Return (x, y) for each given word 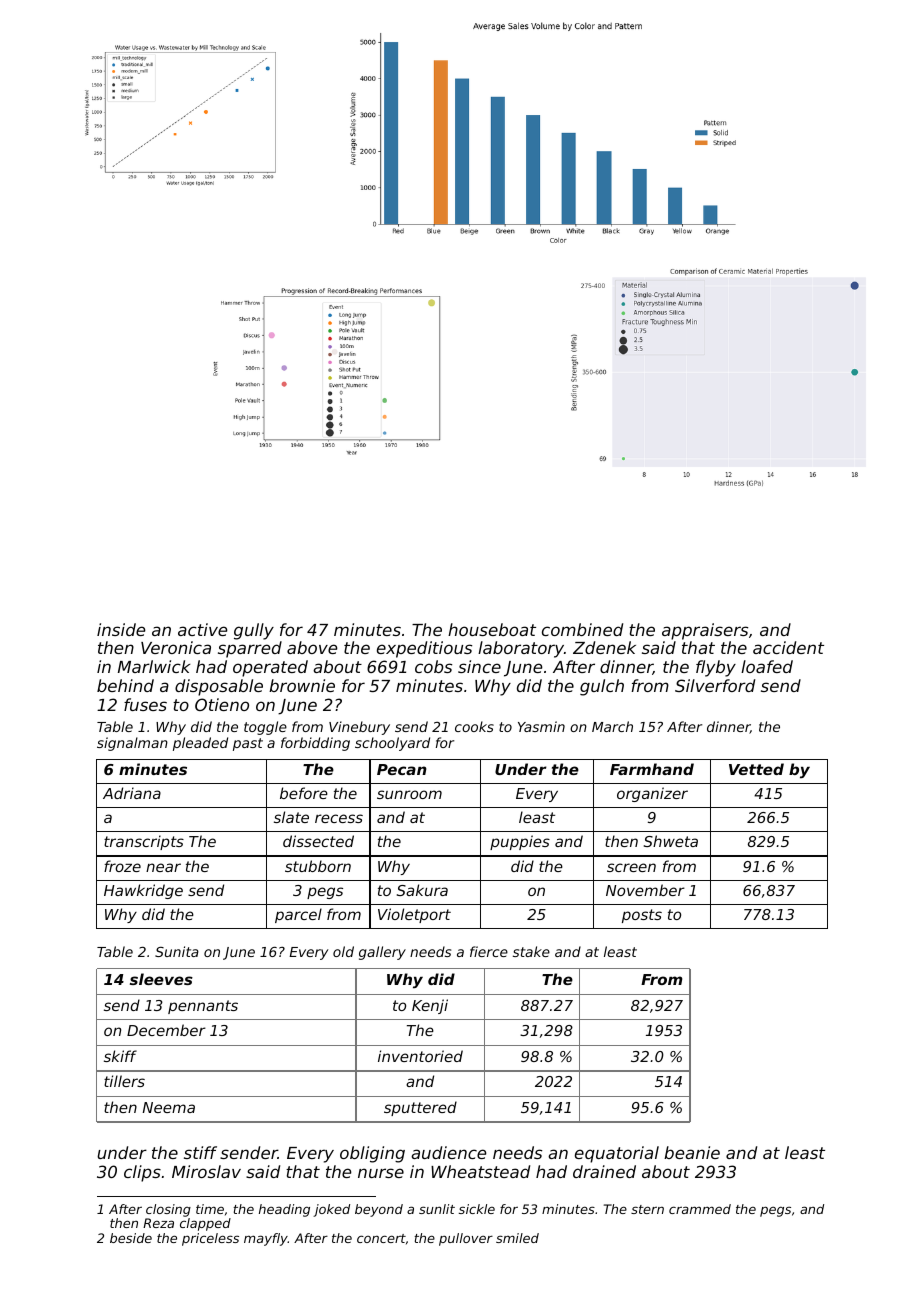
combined (582, 629)
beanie (692, 1152)
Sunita (177, 951)
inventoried (420, 1056)
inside (121, 629)
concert (381, 1238)
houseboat (492, 629)
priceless (210, 1239)
